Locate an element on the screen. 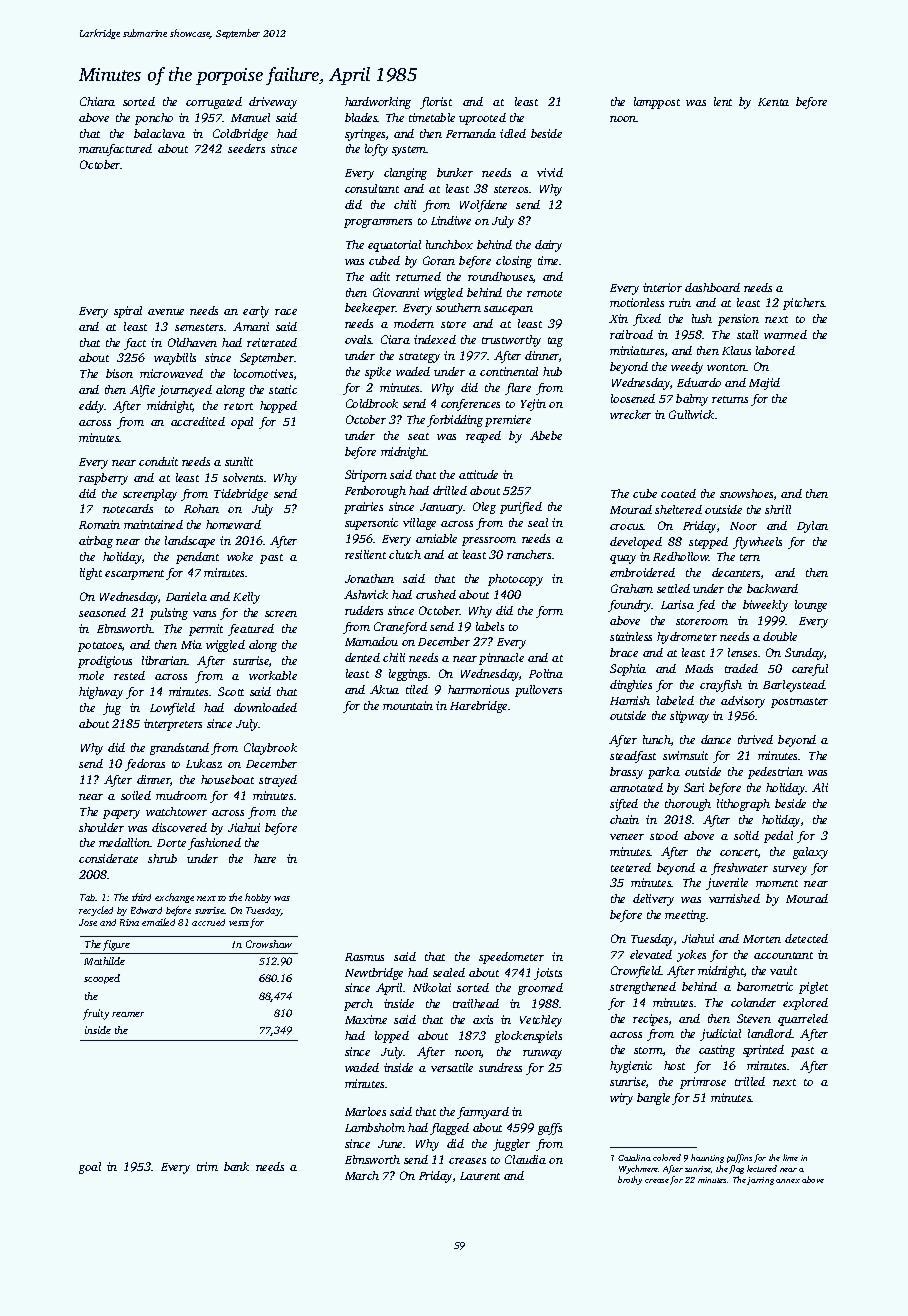 The width and height of the screenshot is (908, 1316). reamer is located at coordinates (128, 1014).
